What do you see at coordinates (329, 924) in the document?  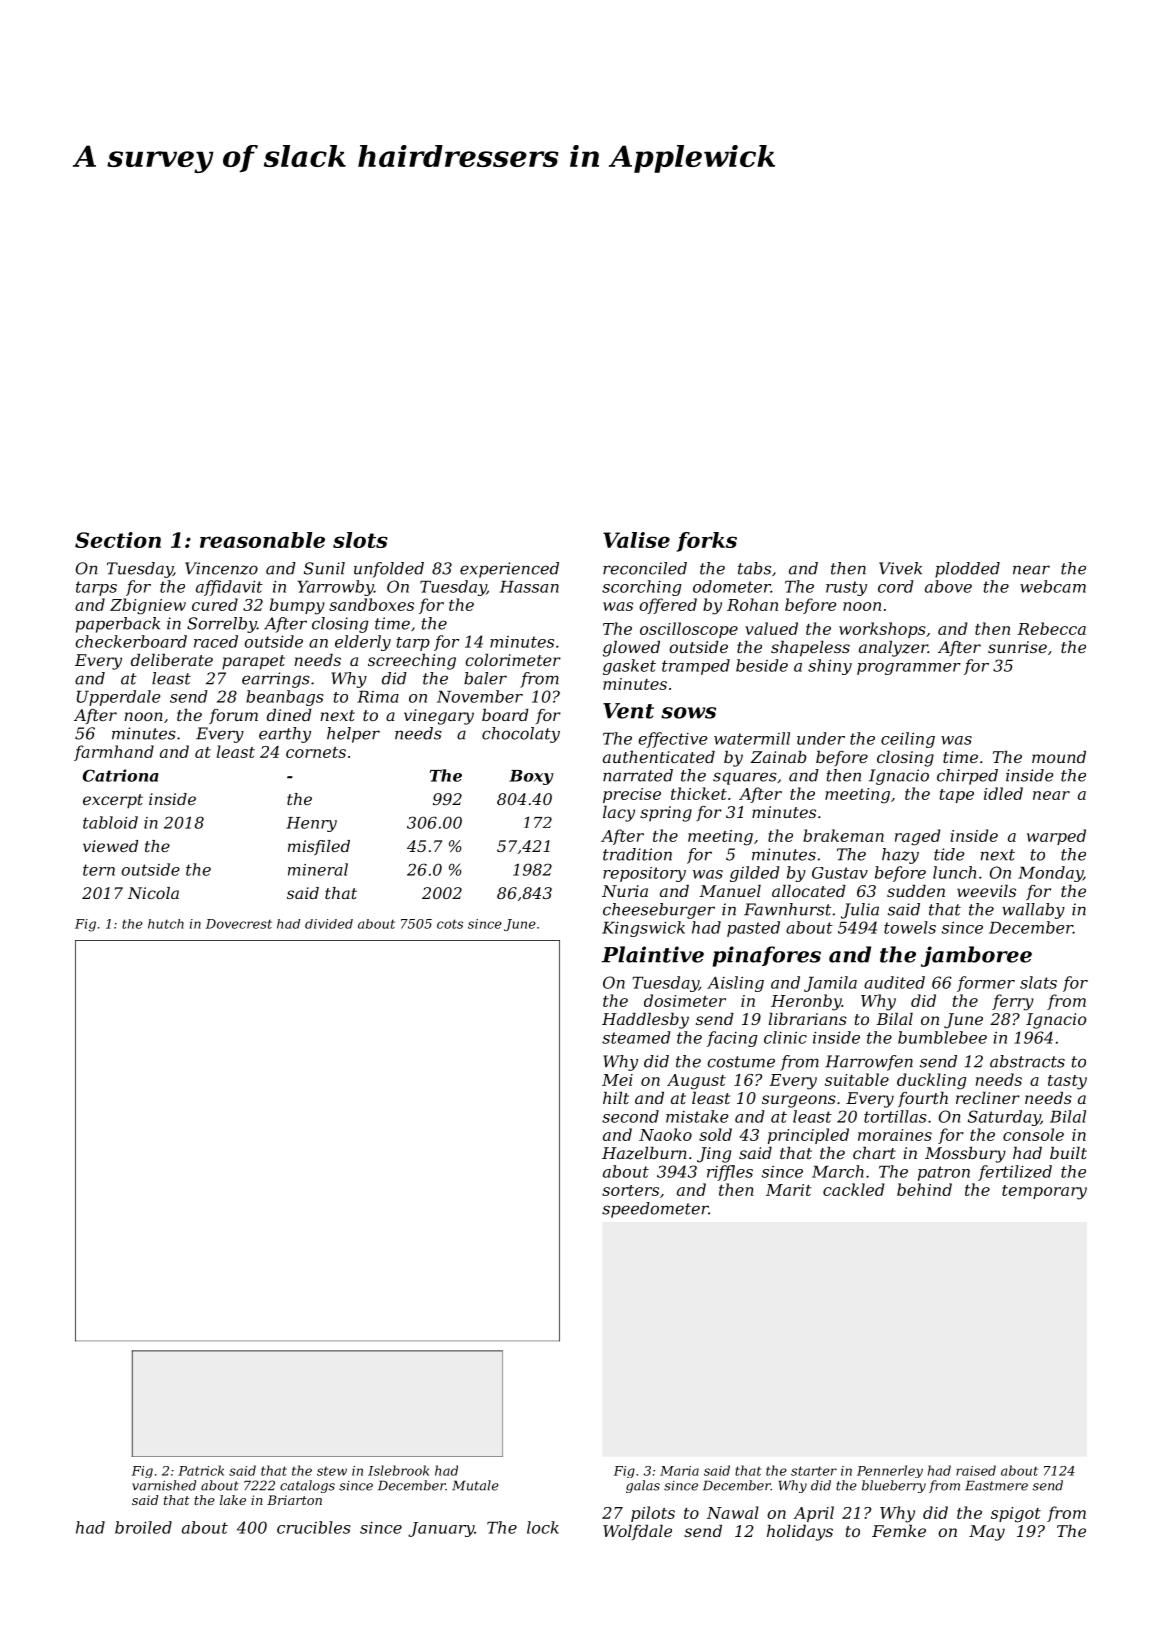 I see `divided` at bounding box center [329, 924].
